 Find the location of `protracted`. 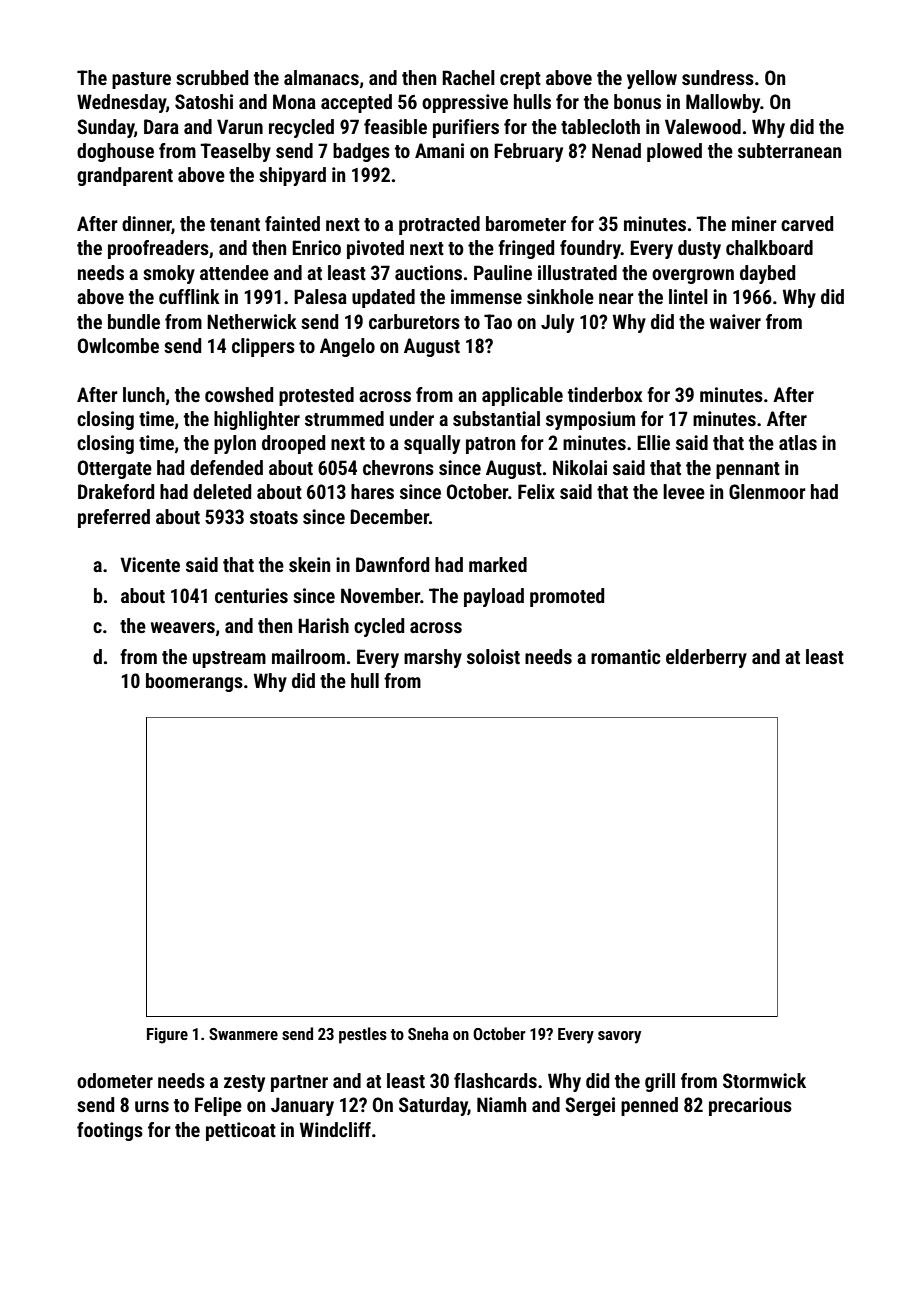

protracted is located at coordinates (439, 225).
